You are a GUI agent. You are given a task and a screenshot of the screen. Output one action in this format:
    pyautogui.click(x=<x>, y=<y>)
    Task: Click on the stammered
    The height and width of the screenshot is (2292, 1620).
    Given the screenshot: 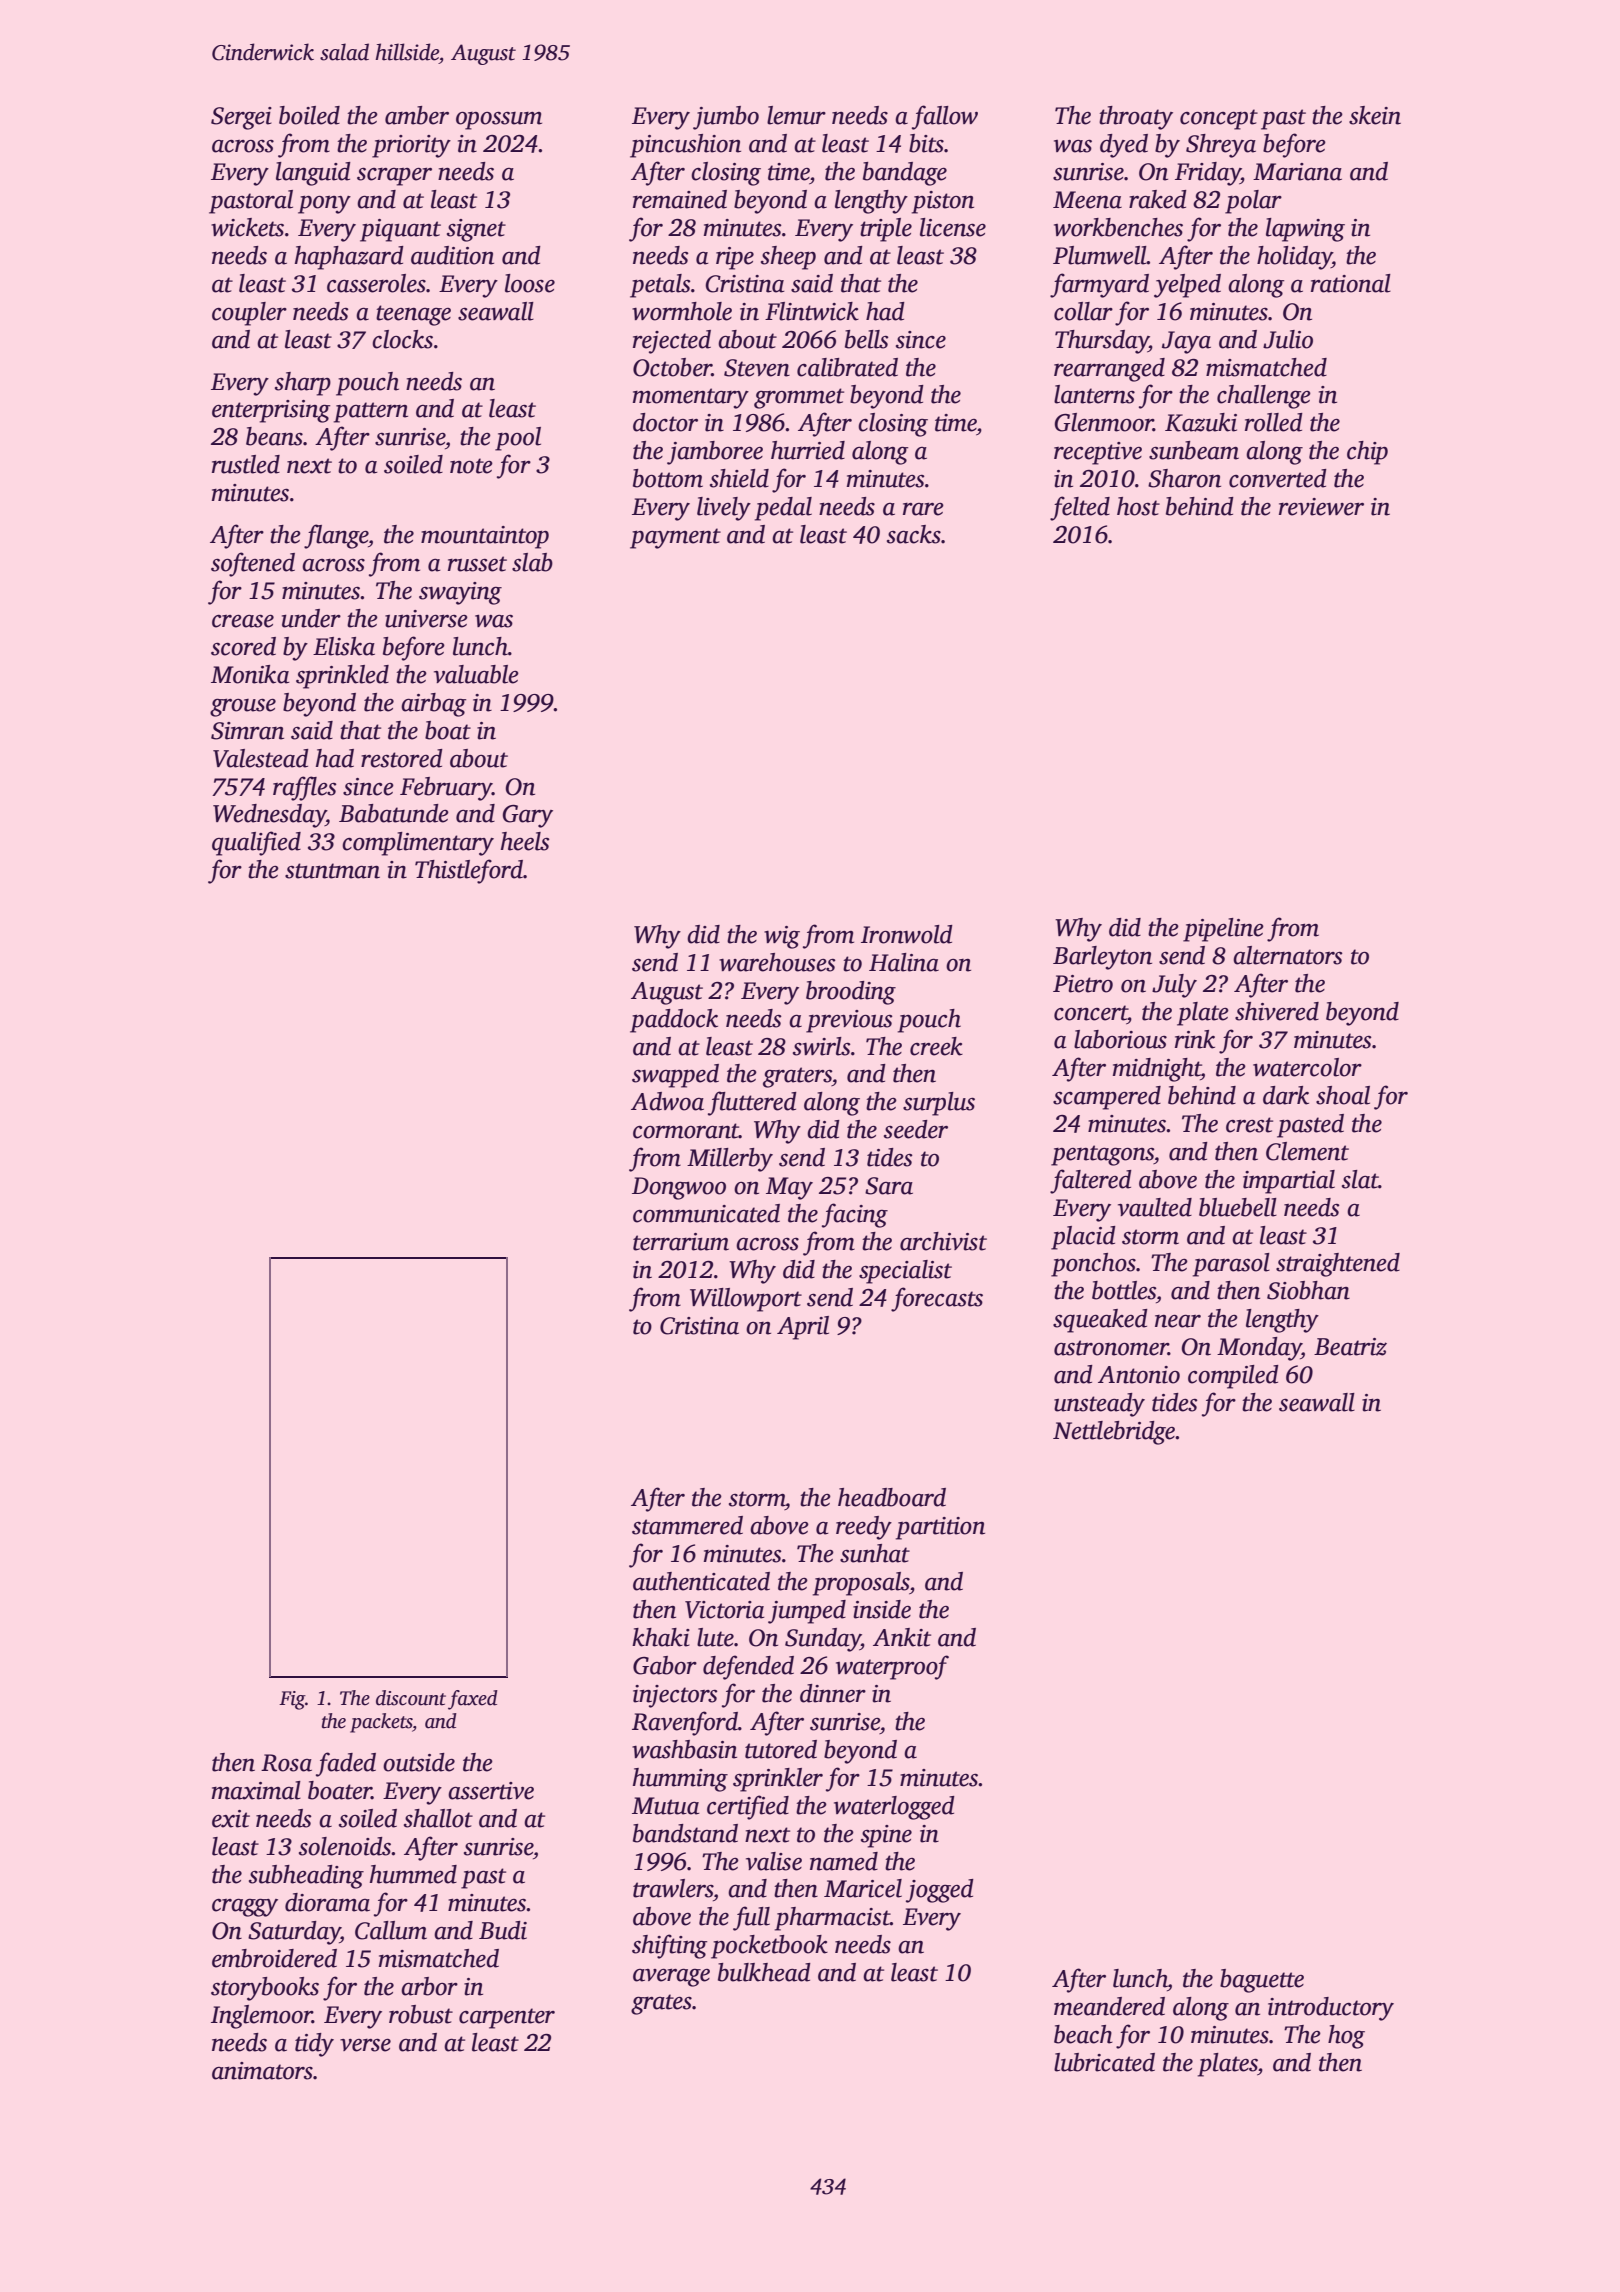 What is the action you would take?
    pyautogui.click(x=687, y=1525)
